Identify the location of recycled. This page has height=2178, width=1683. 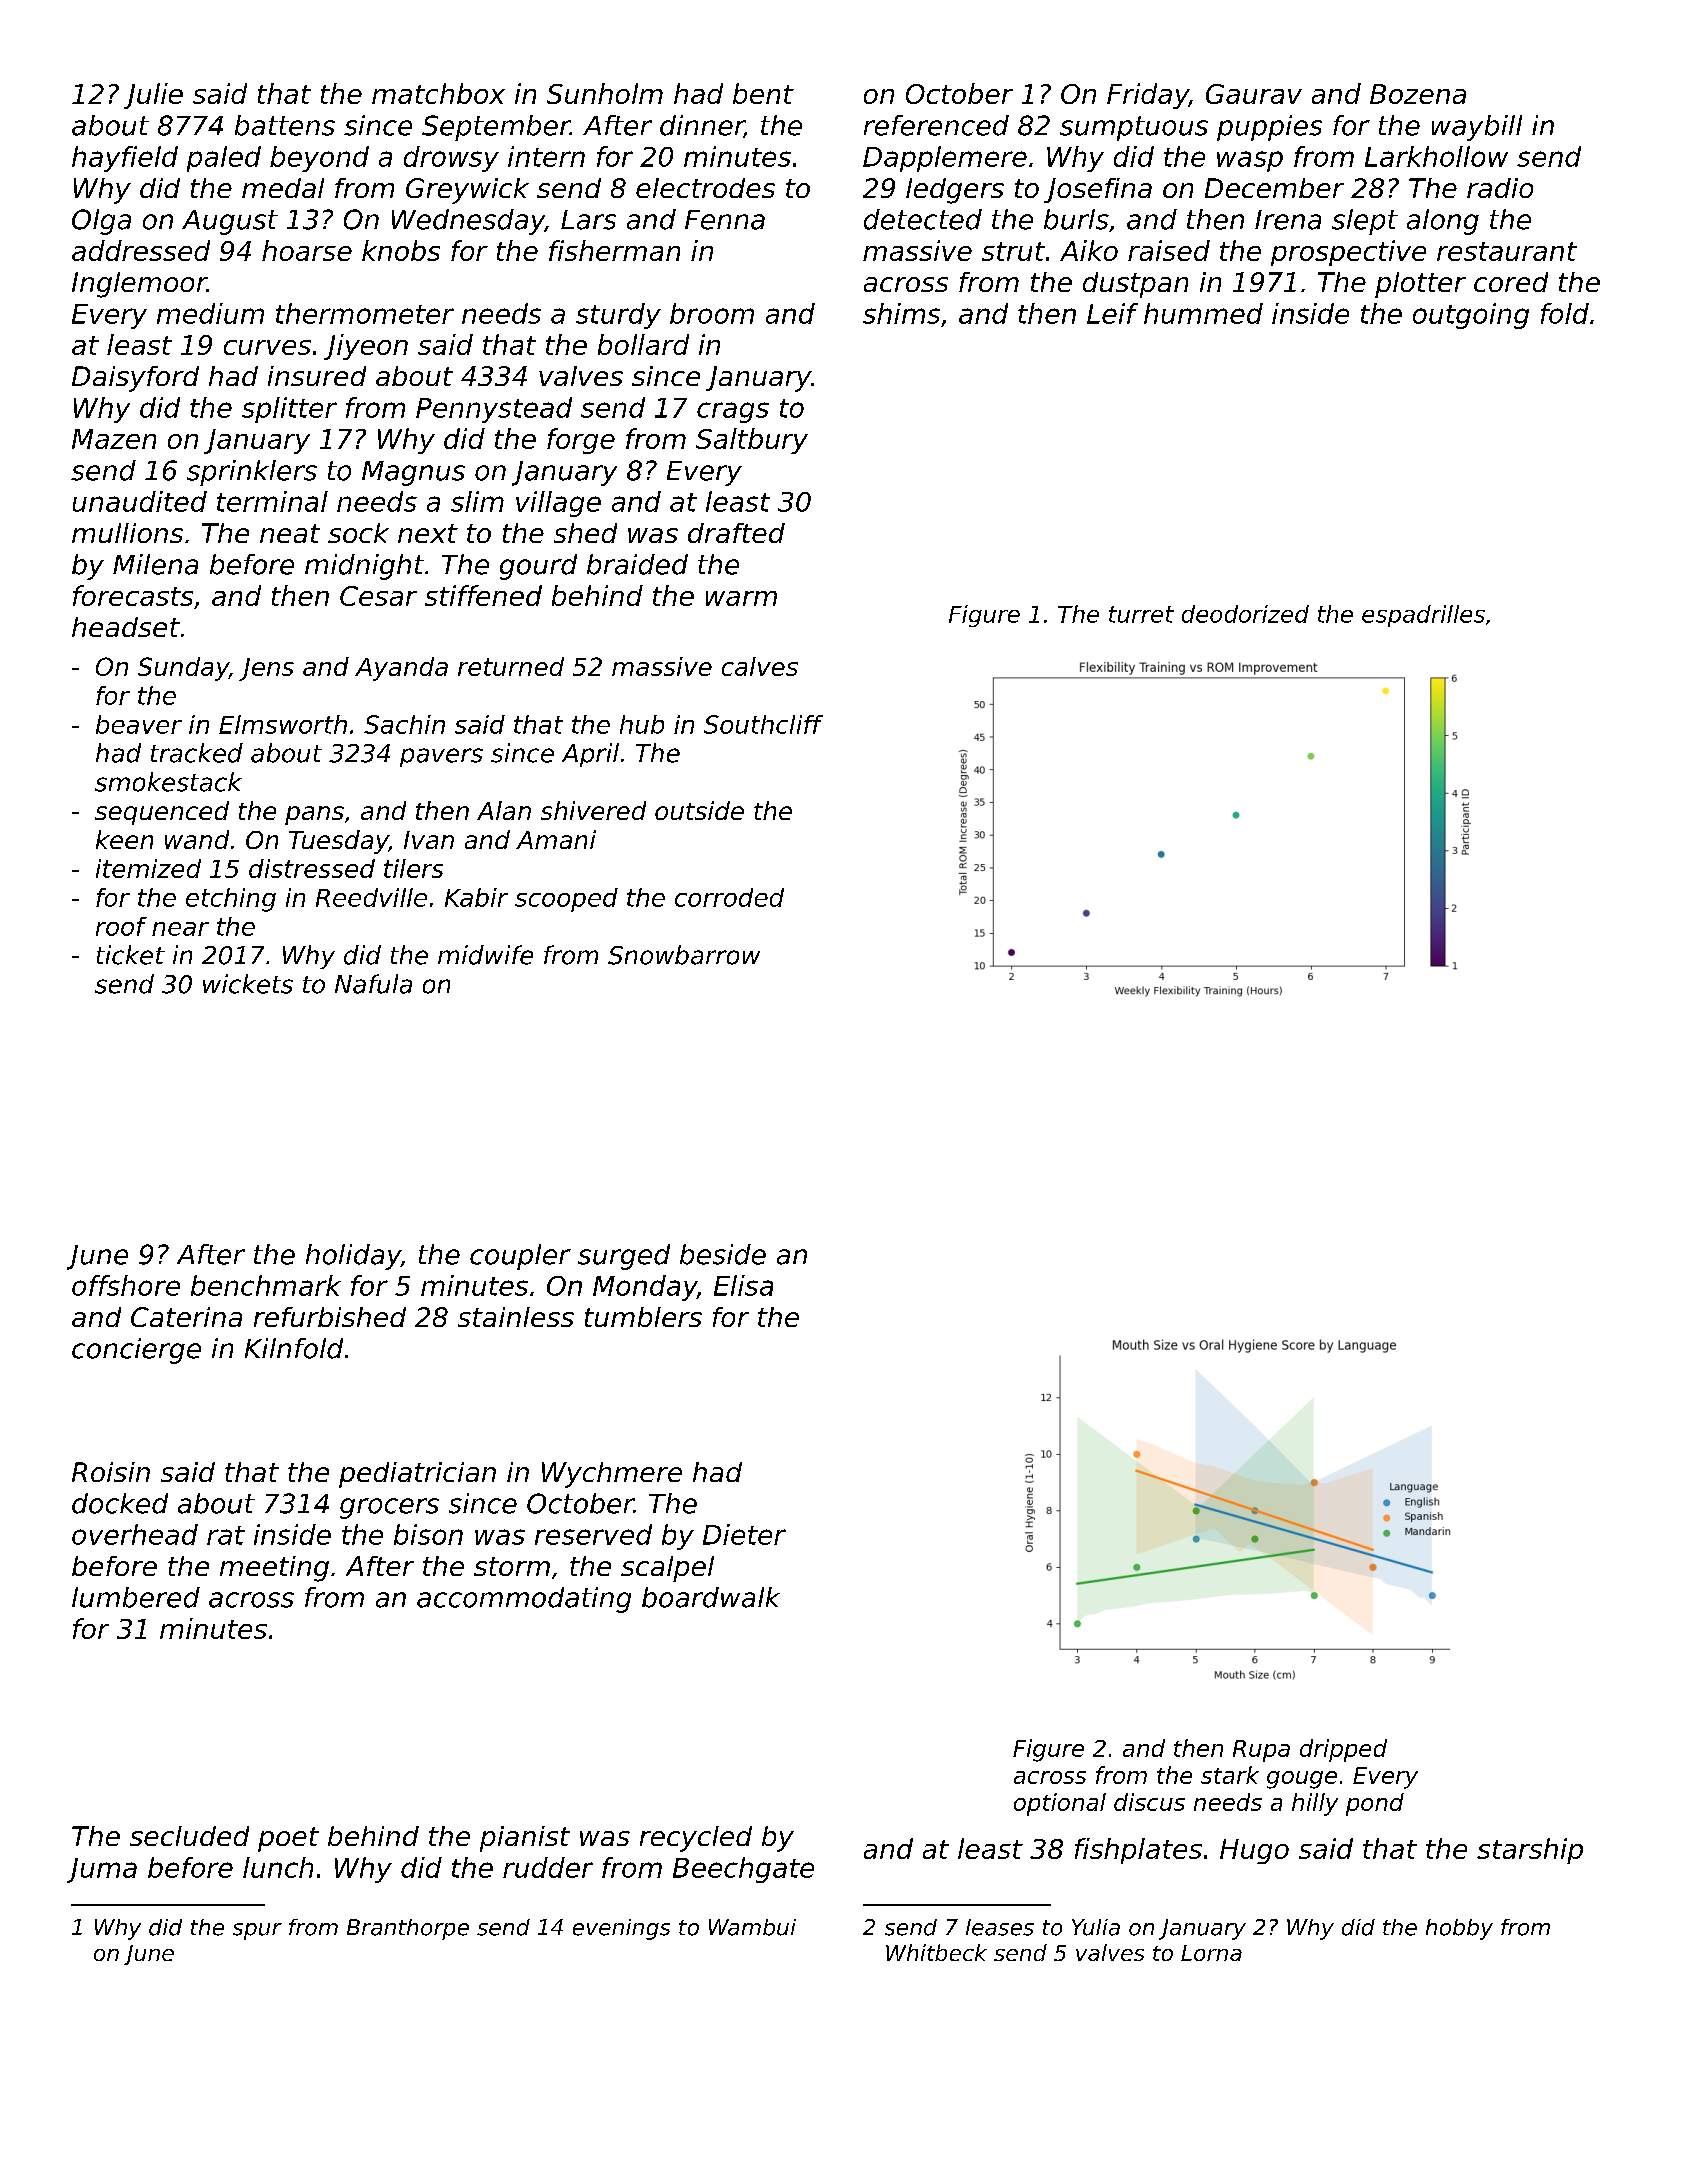
(696, 1839).
